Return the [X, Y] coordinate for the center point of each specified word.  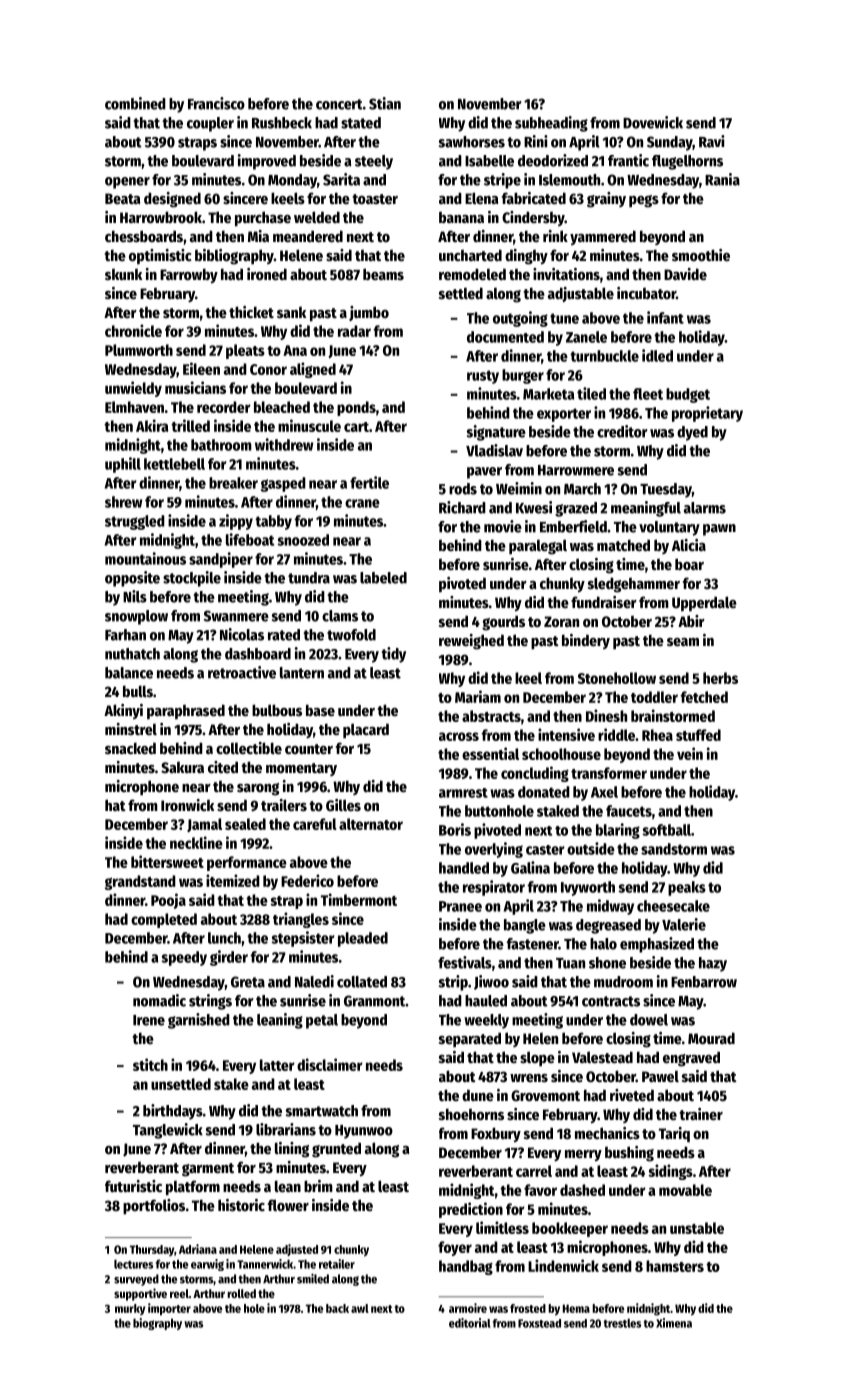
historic [241, 1205]
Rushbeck [282, 123]
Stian [385, 103]
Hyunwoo [364, 1132]
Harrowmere [576, 470]
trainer [701, 1114]
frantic [628, 160]
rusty [483, 377]
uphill [123, 465]
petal [322, 1021]
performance [247, 863]
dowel [649, 1020]
